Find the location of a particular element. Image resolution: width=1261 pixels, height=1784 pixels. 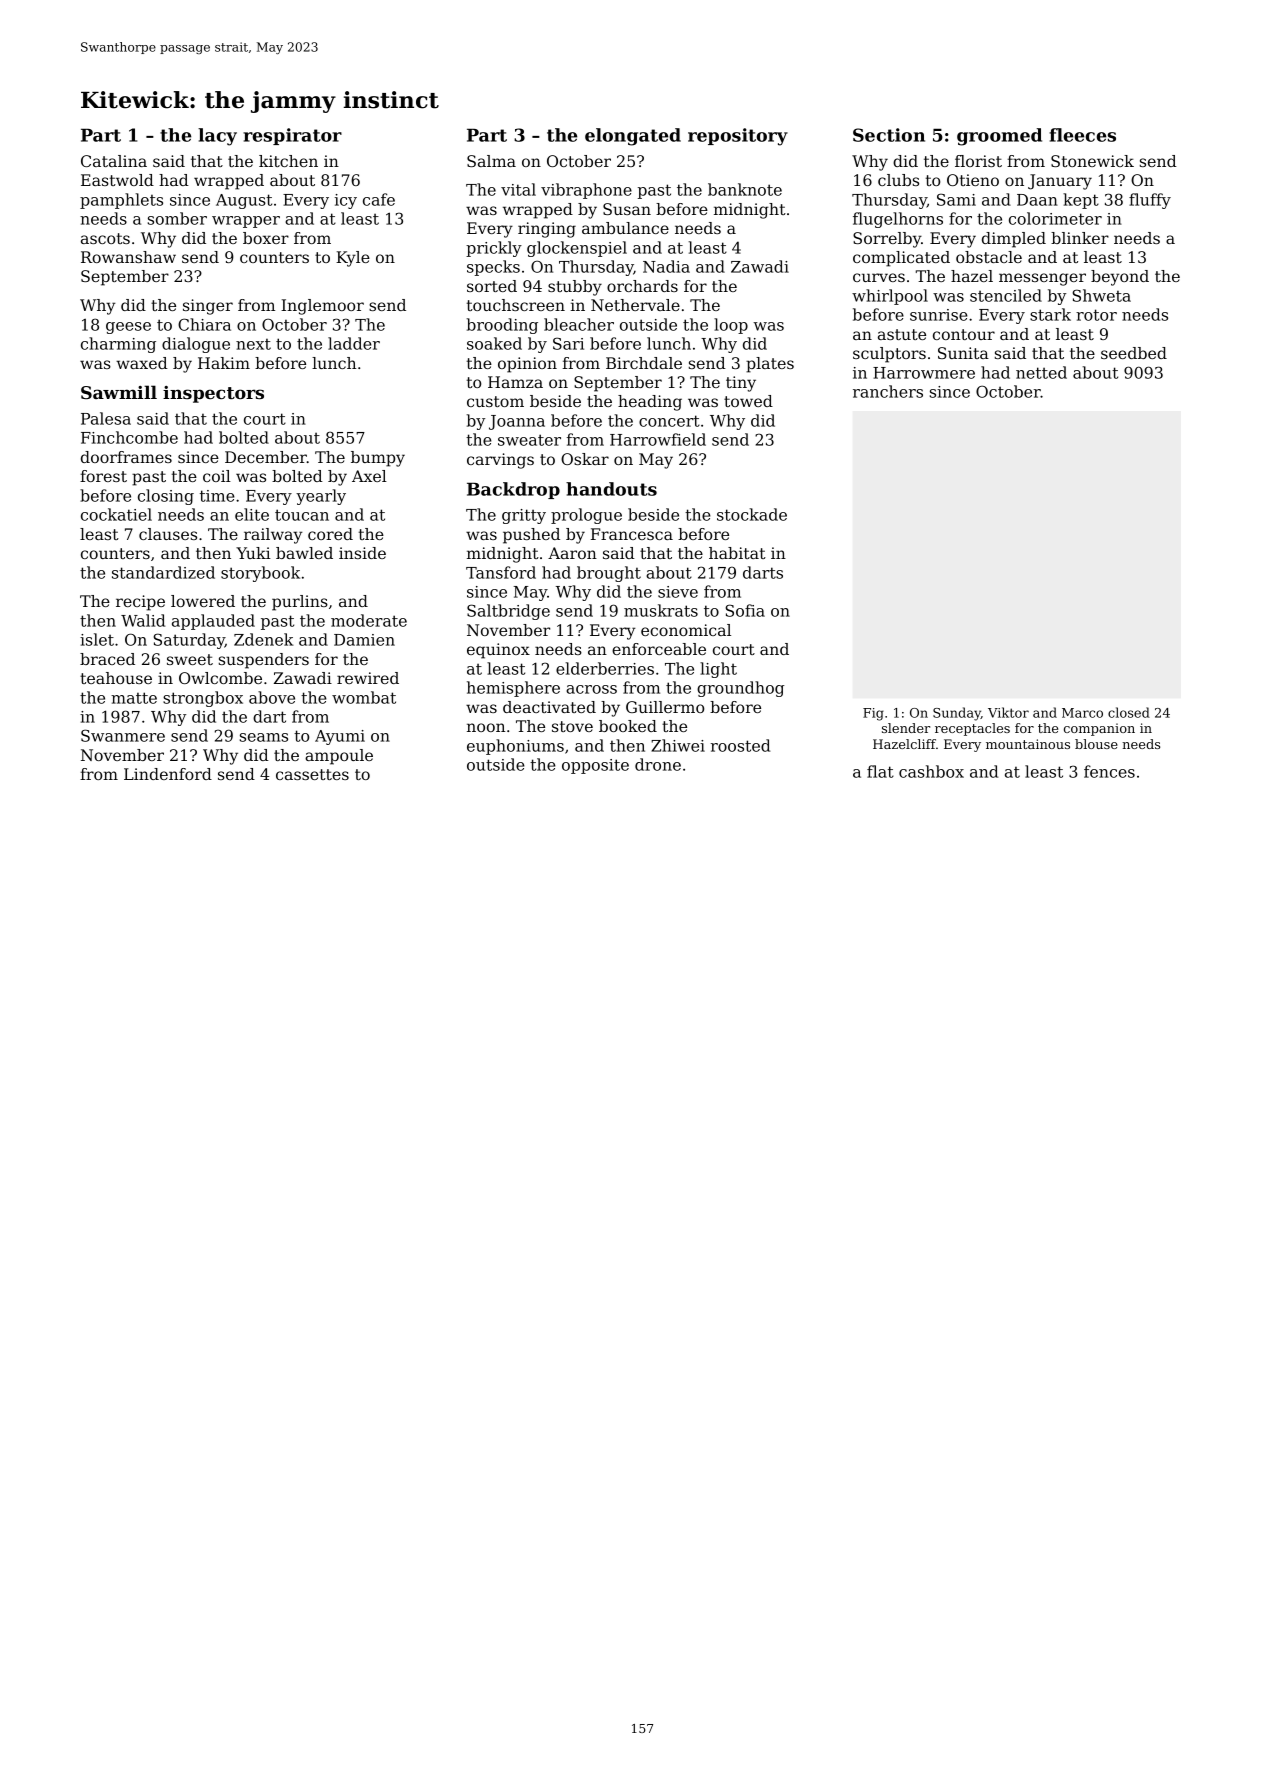

elongated is located at coordinates (633, 137).
